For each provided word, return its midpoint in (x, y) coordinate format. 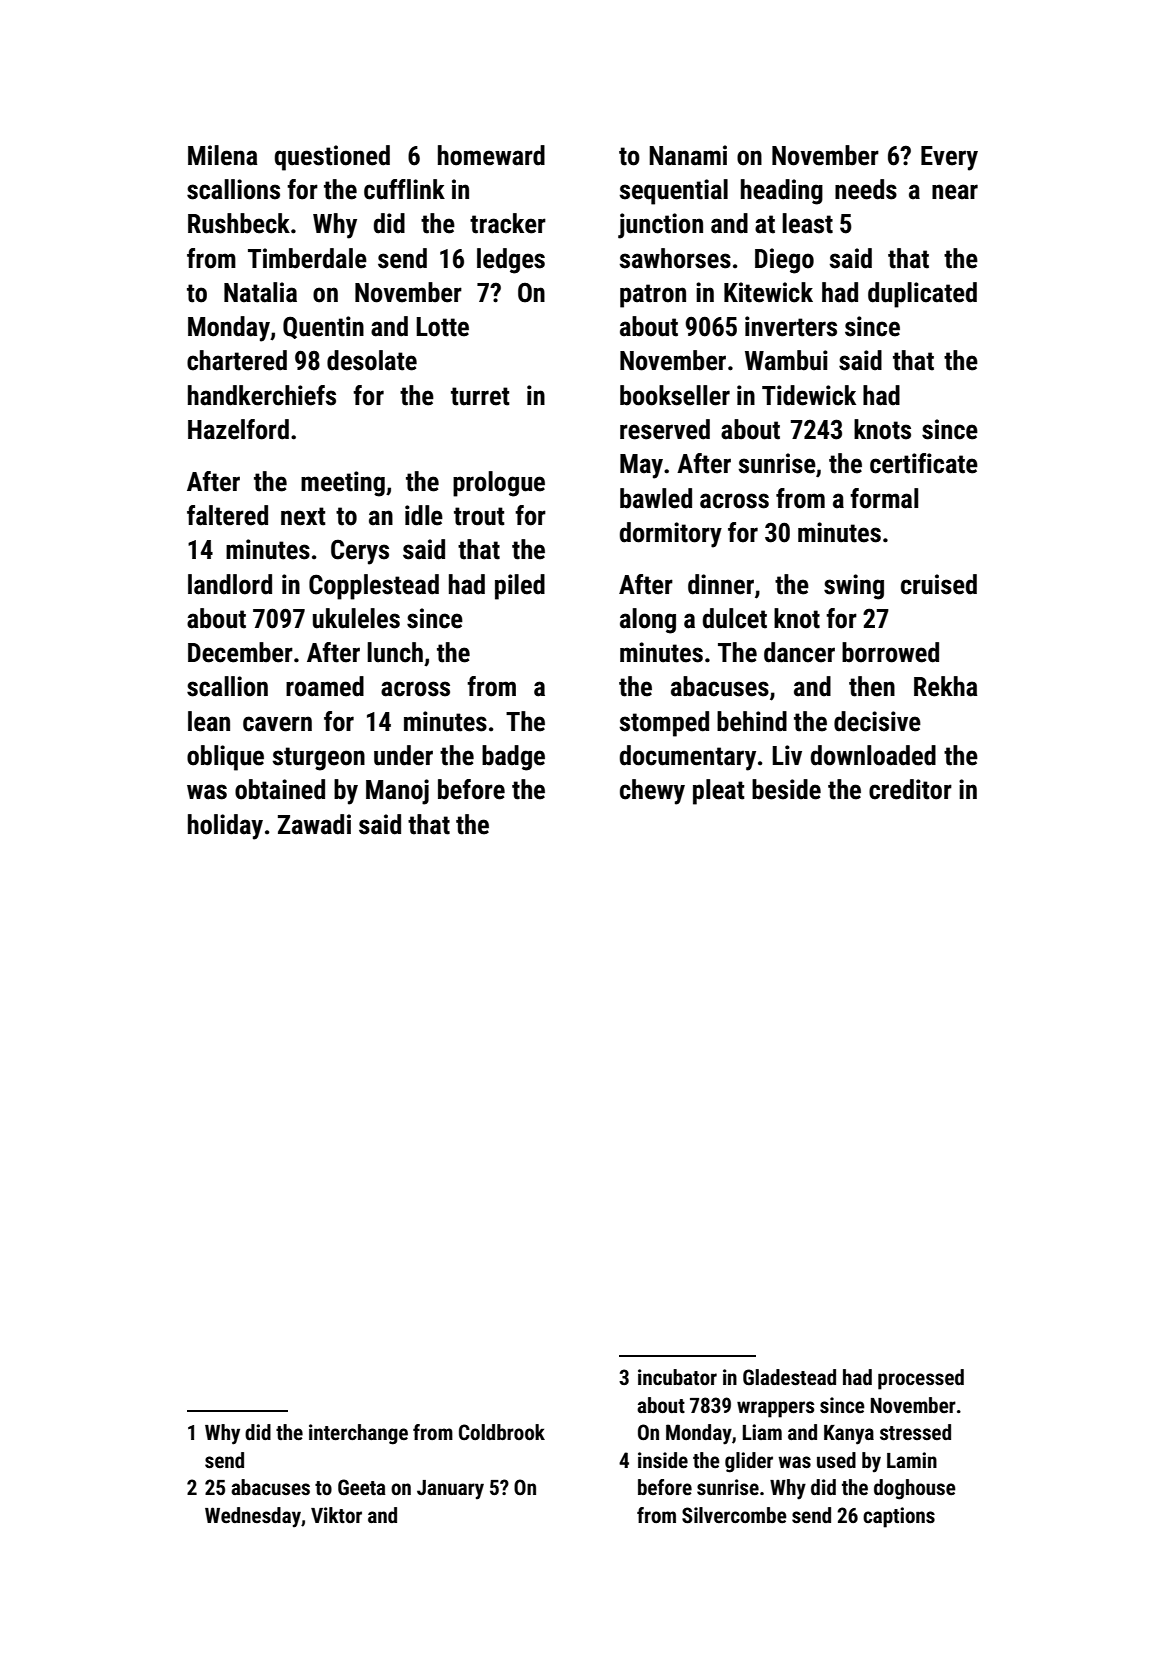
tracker (508, 223)
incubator (677, 1377)
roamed (325, 686)
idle (424, 515)
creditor (910, 789)
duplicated (922, 295)
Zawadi (314, 824)
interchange (358, 1434)
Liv (787, 755)
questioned (332, 158)
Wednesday (253, 1517)
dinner (721, 584)
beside (786, 789)
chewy (652, 792)
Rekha (946, 686)
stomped (664, 724)
